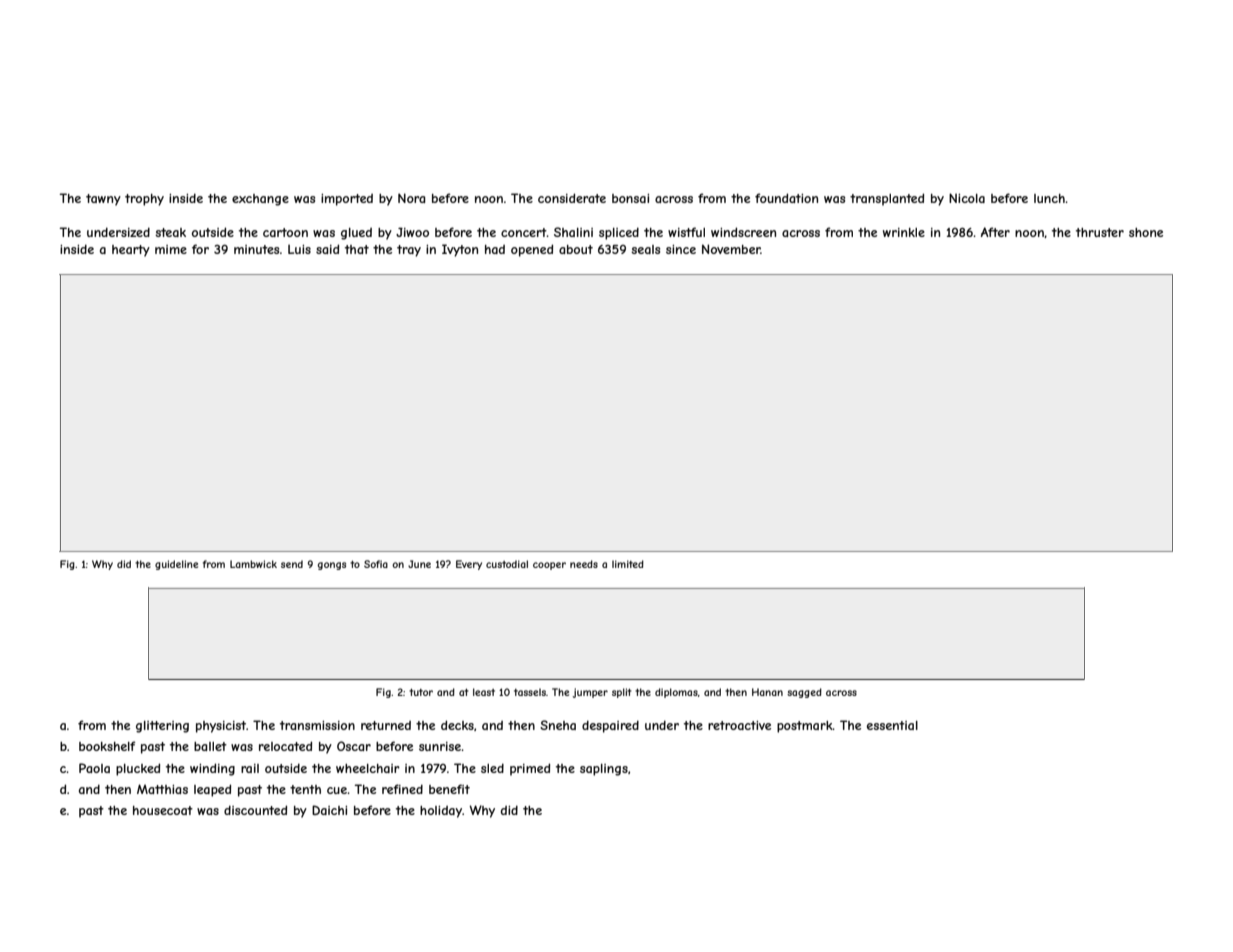  What do you see at coordinates (1100, 232) in the screenshot?
I see `thruster` at bounding box center [1100, 232].
